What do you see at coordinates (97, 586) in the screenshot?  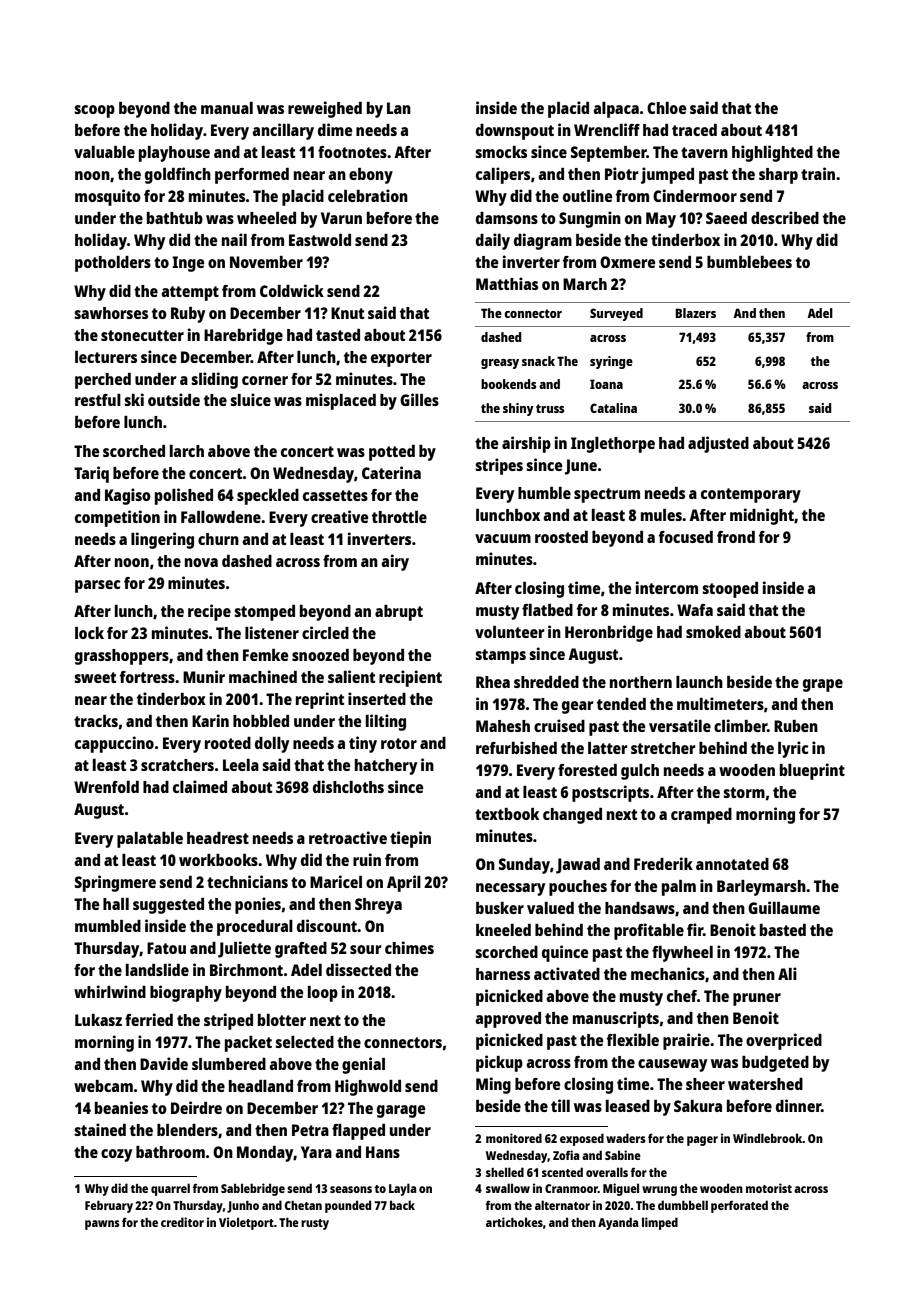 I see `parsec` at bounding box center [97, 586].
